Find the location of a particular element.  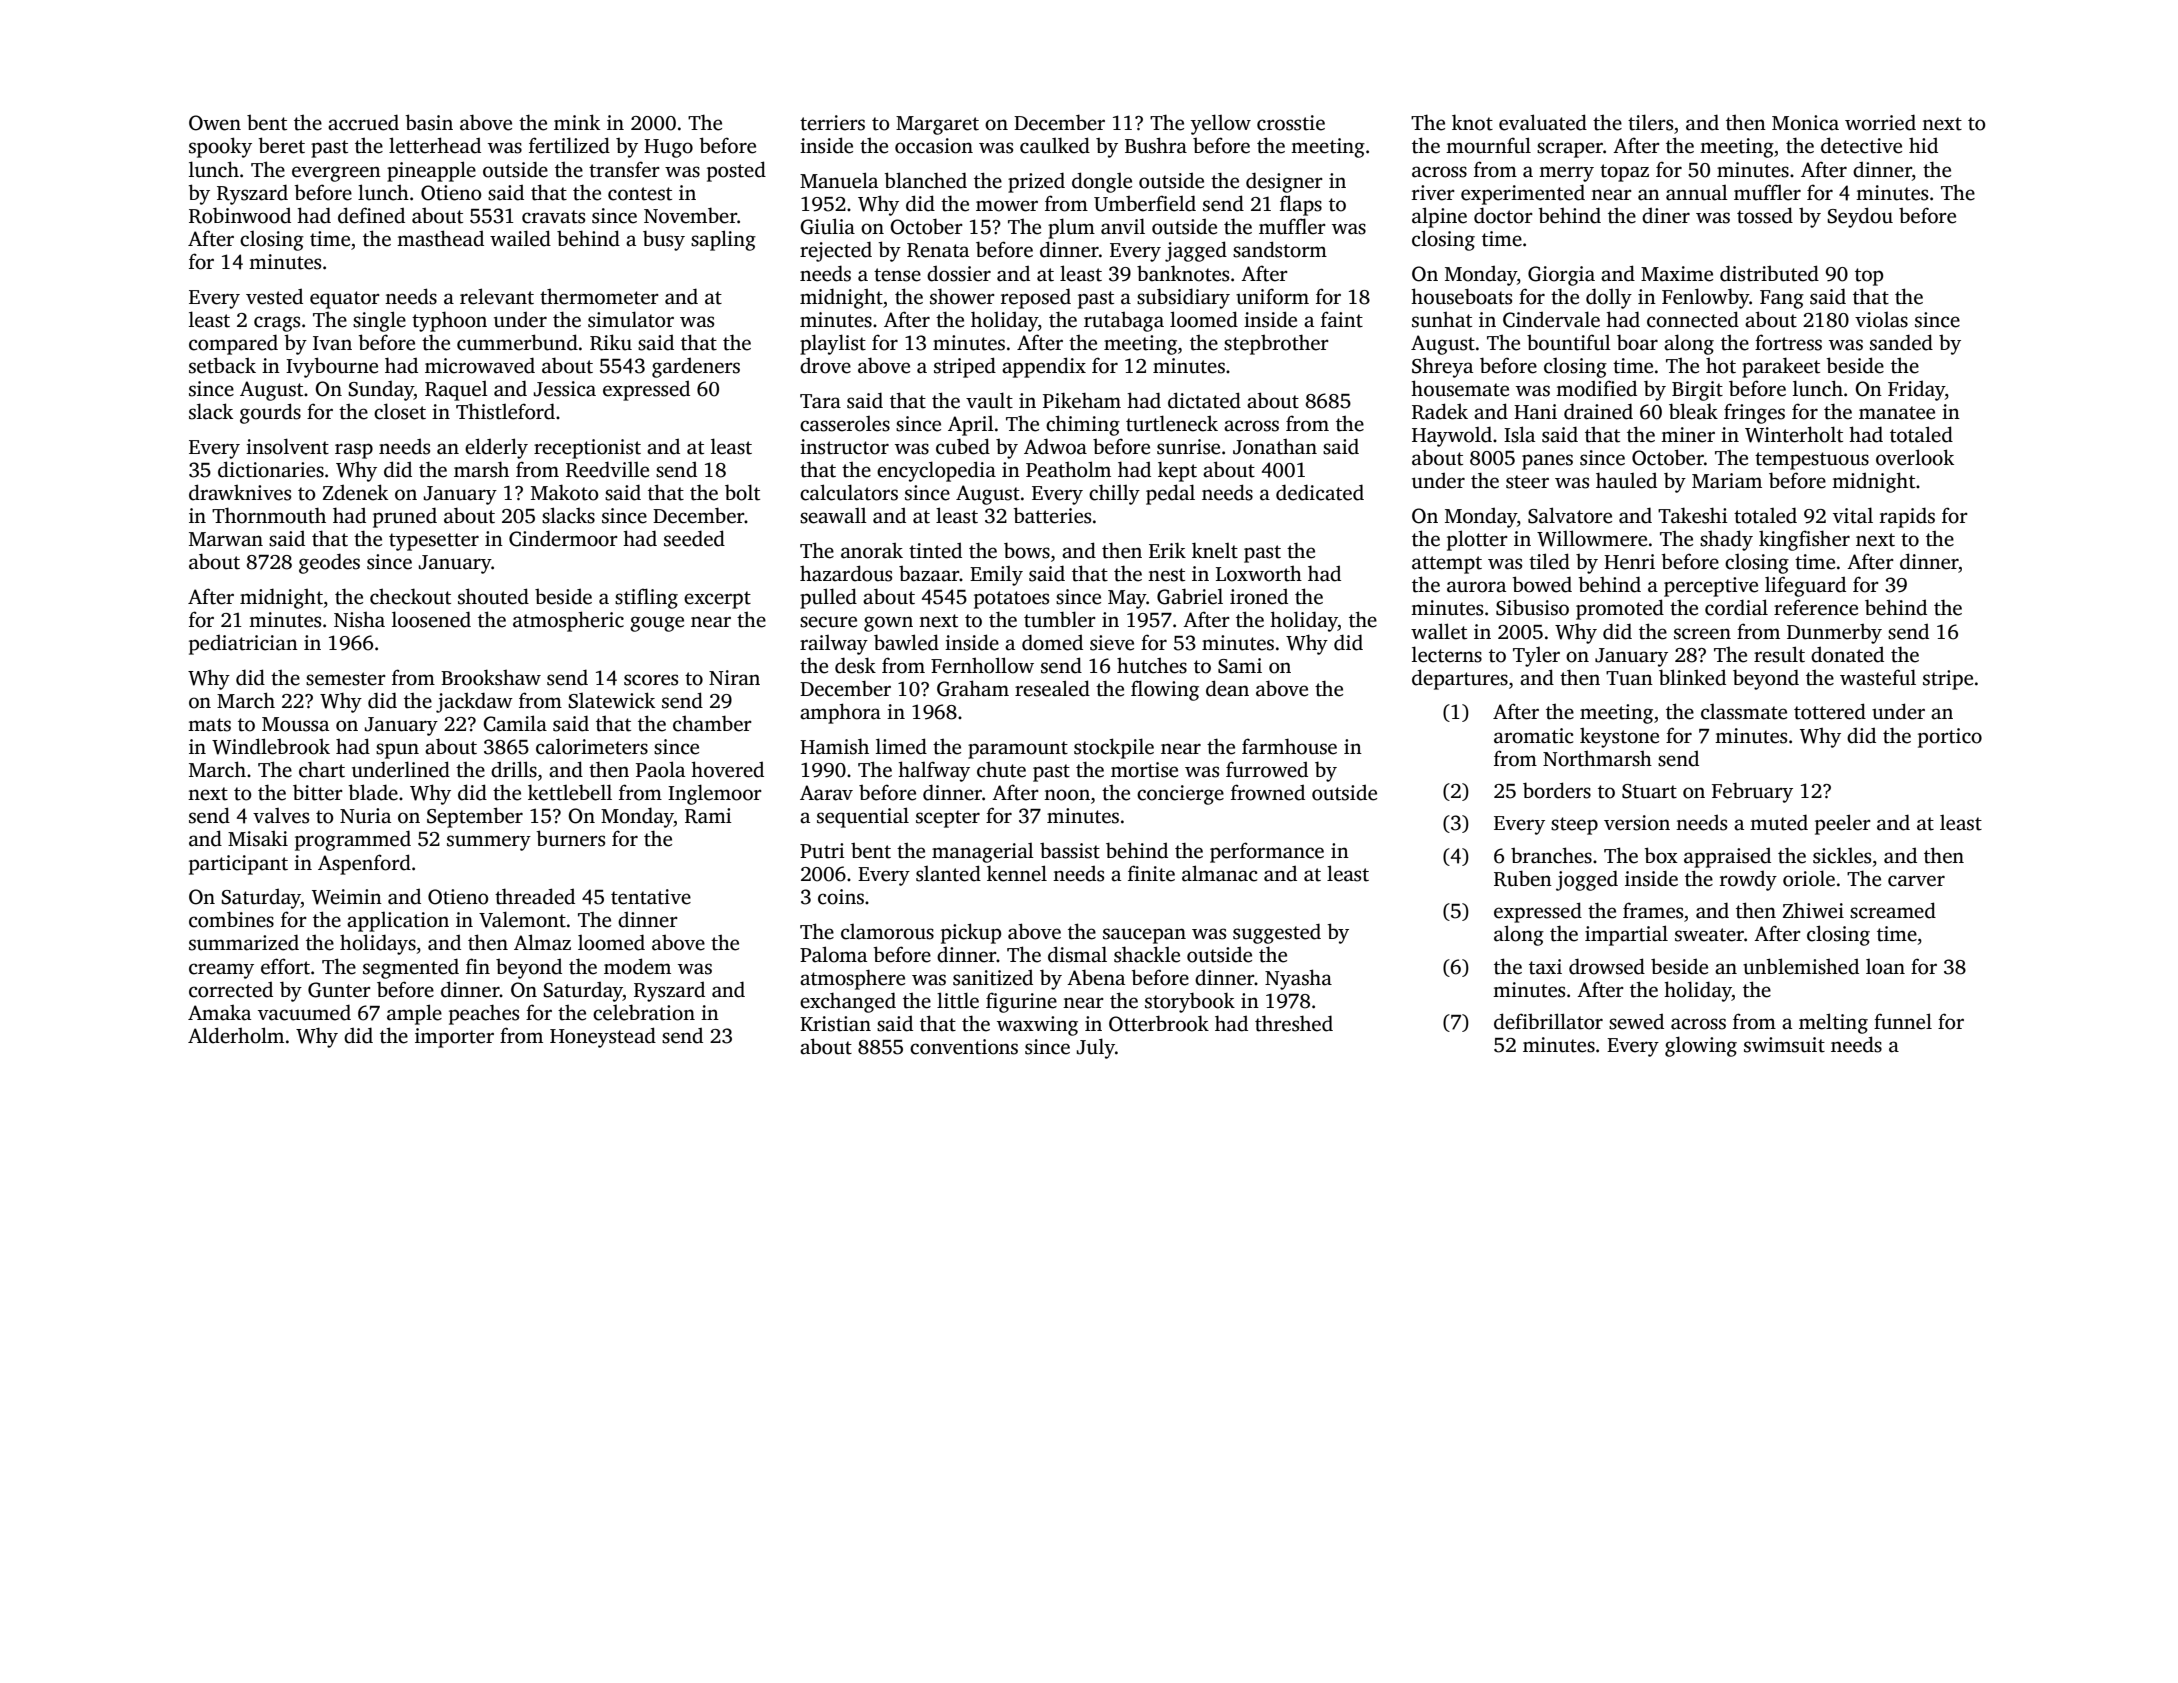

reference is located at coordinates (1816, 607).
